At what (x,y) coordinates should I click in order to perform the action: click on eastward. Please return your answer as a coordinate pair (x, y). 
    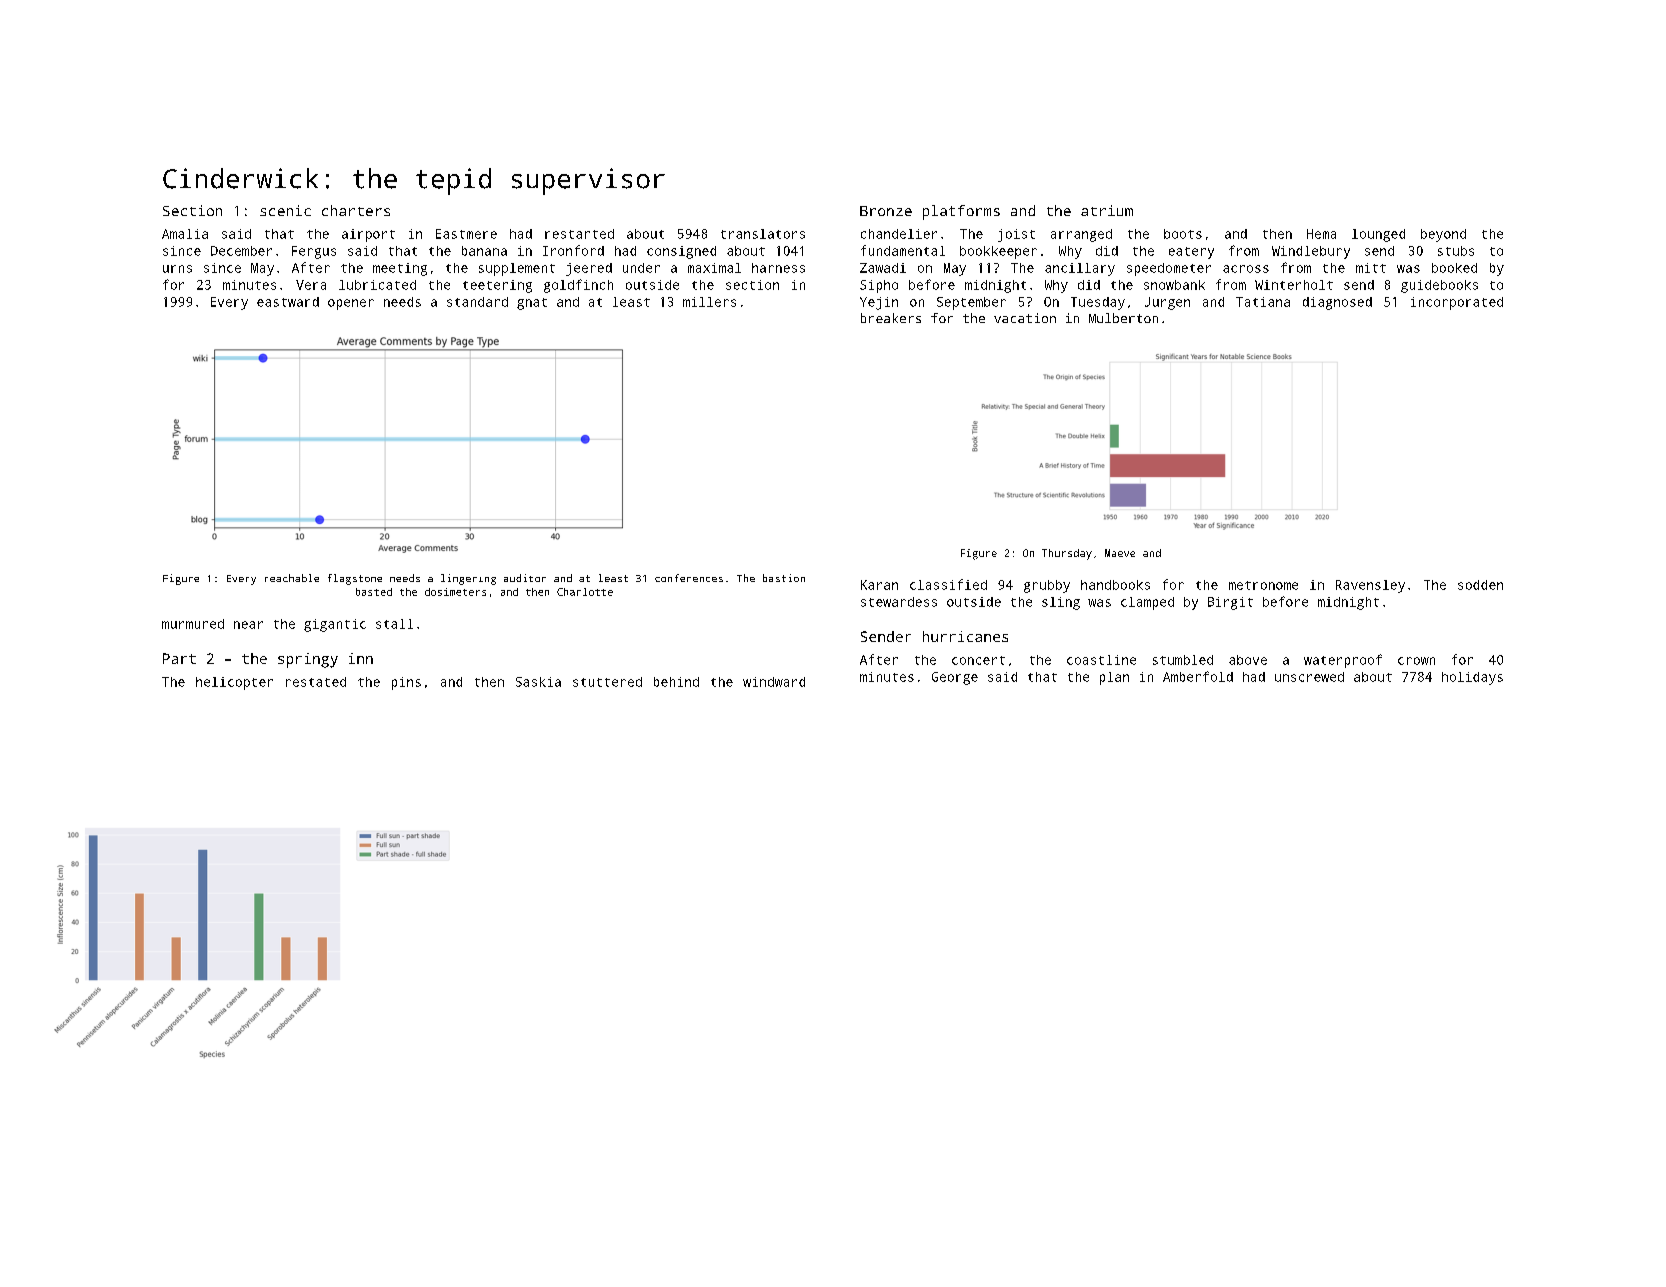
    Looking at the image, I should click on (288, 302).
